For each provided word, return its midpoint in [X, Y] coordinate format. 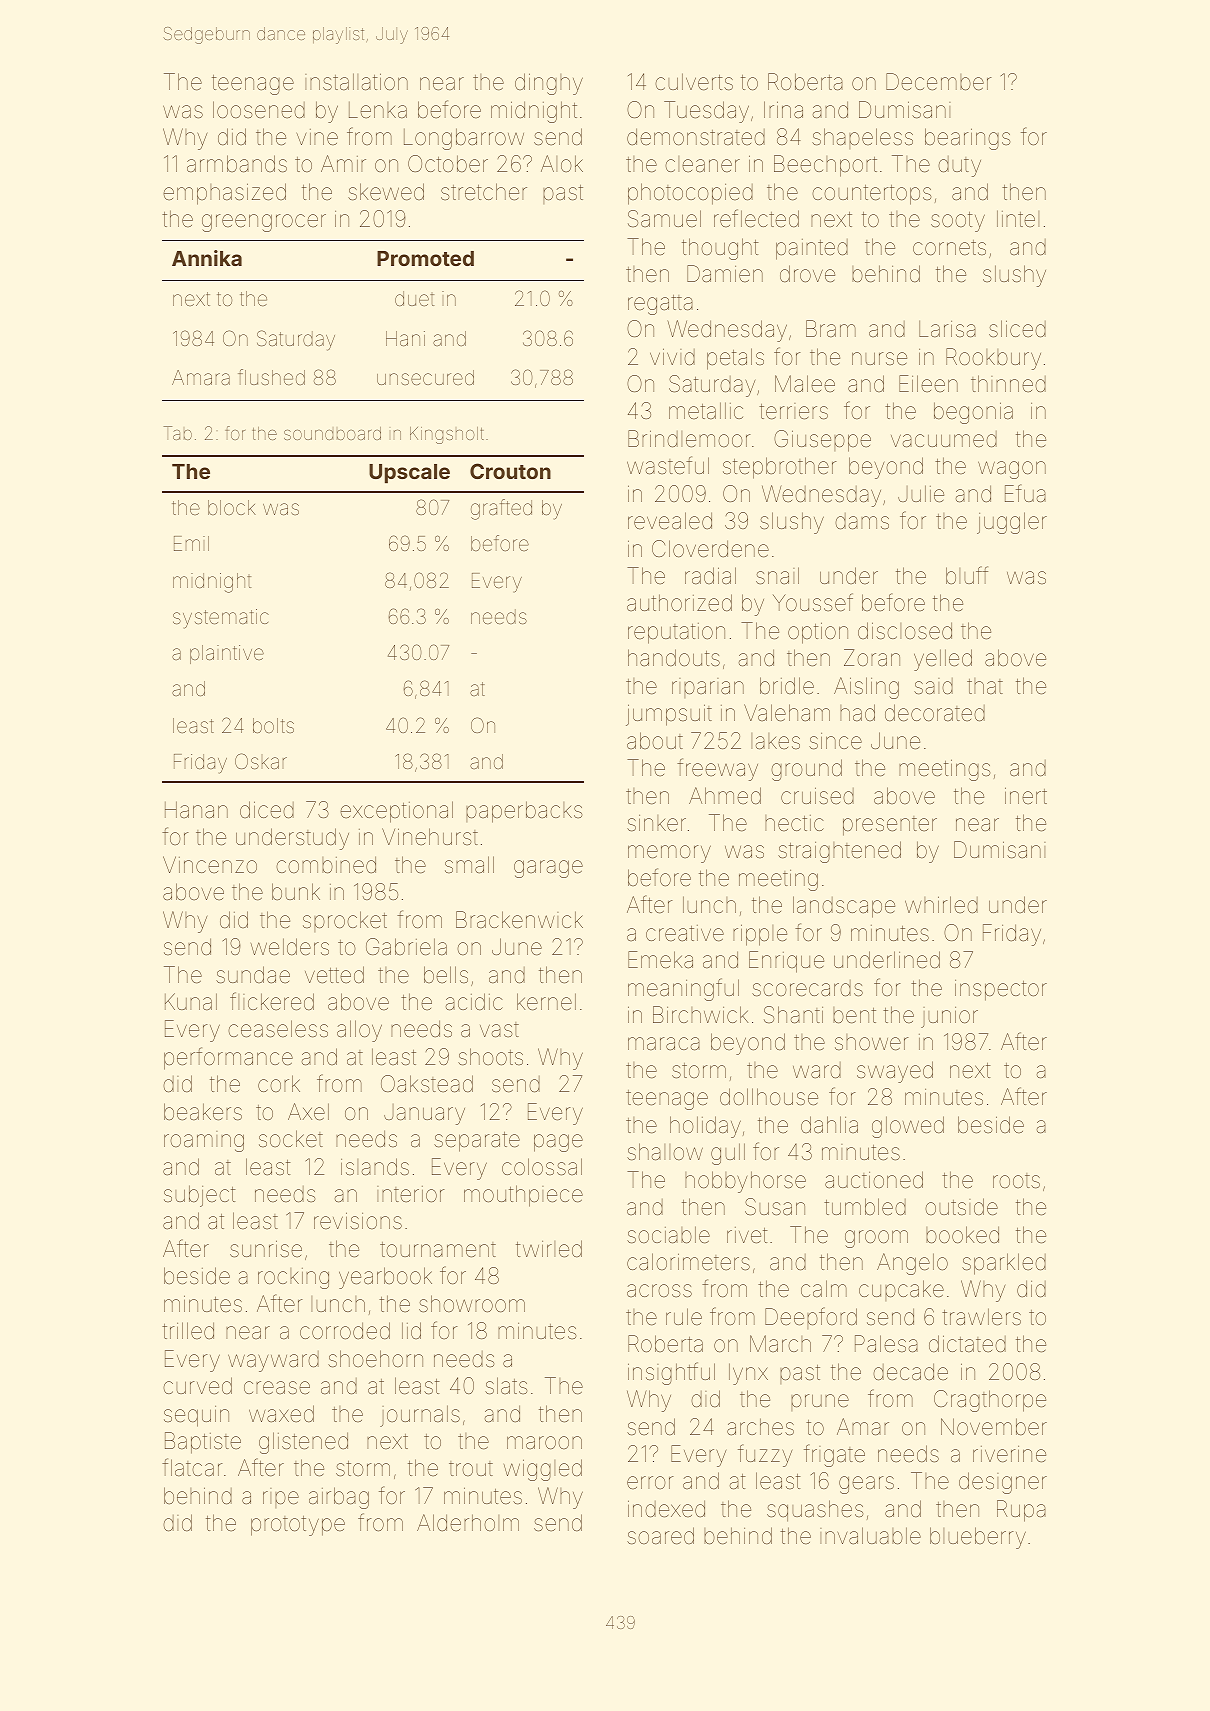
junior [949, 1017]
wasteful [668, 465]
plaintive [227, 654]
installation [356, 82]
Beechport [825, 166]
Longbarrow [464, 139]
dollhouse [769, 1097]
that [985, 686]
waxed [281, 1414]
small [469, 865]
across [659, 1291]
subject [200, 1196]
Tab [177, 433]
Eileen [928, 384]
